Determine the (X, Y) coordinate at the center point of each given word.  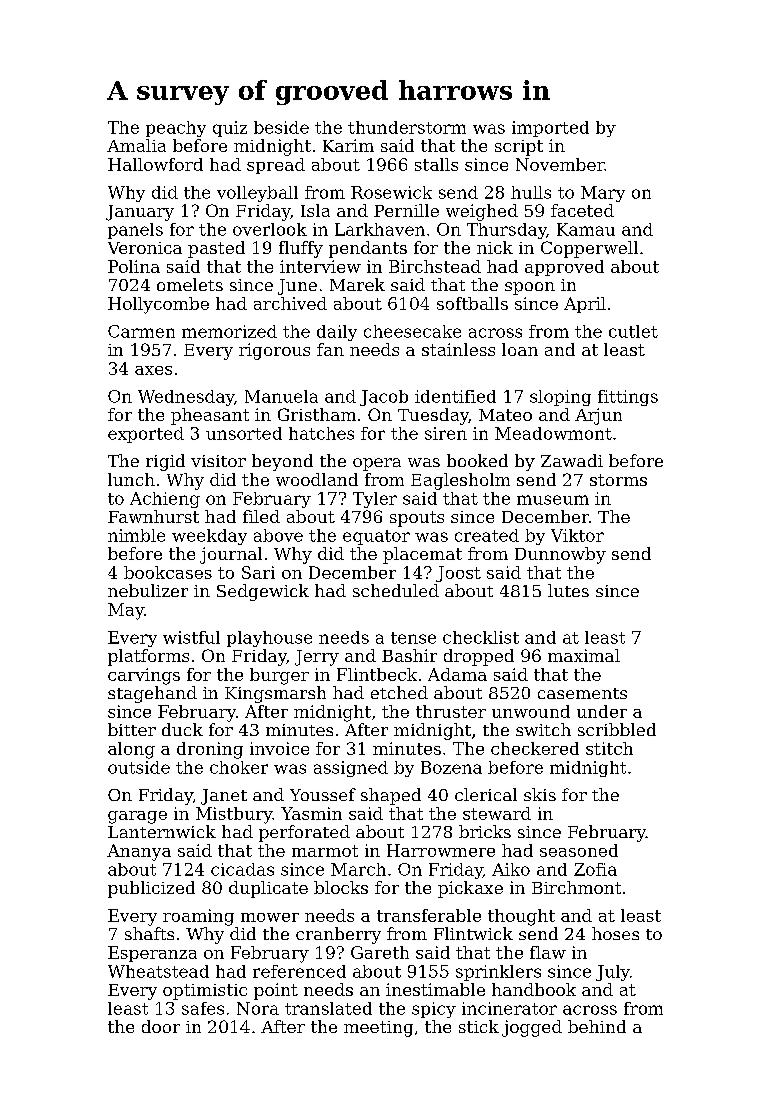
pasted (216, 249)
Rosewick (391, 192)
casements (582, 693)
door (161, 1026)
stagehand (152, 694)
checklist (481, 637)
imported (550, 129)
